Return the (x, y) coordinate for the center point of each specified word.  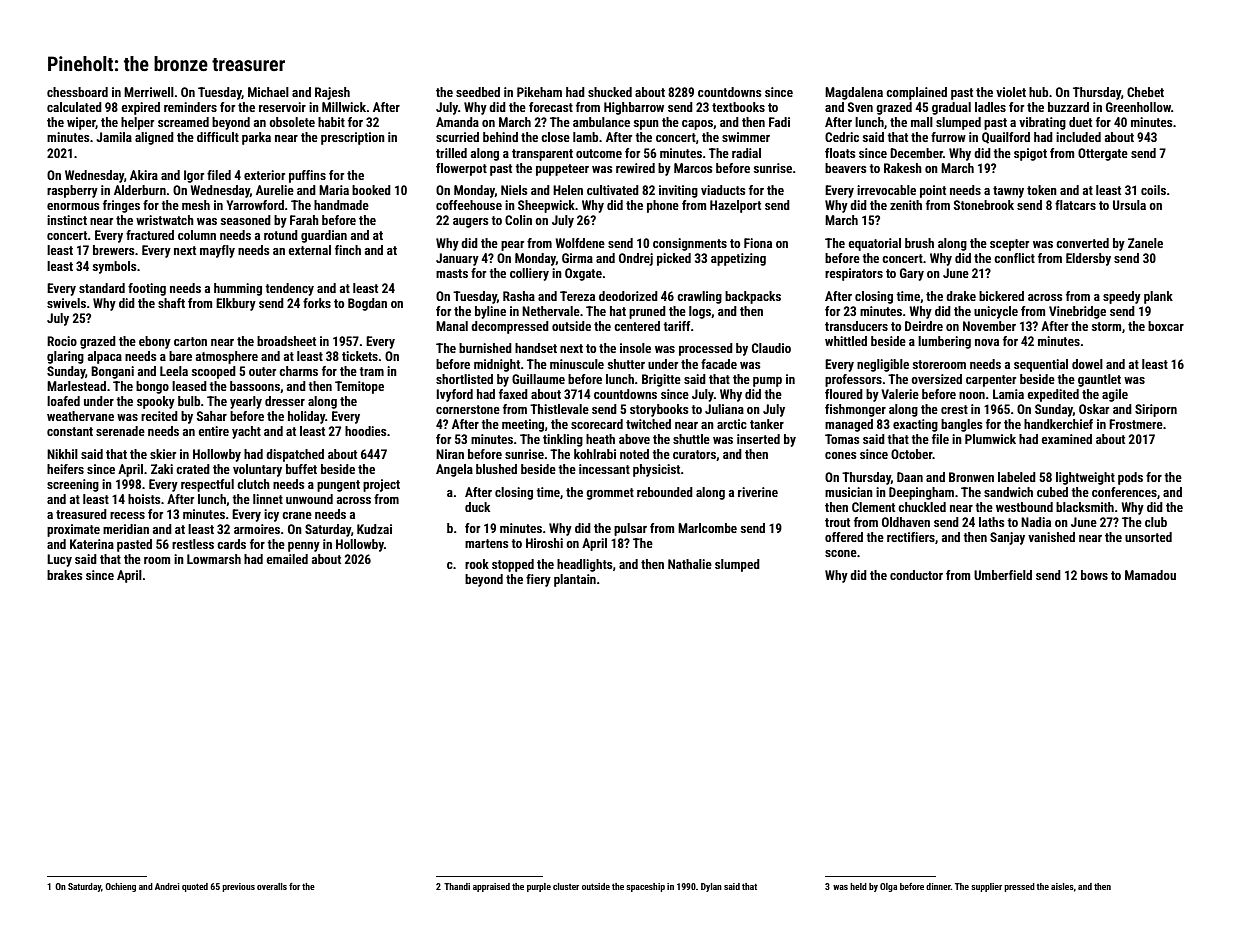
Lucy (59, 560)
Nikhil (62, 454)
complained (916, 93)
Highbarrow (634, 108)
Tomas (842, 439)
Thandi (457, 886)
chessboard (77, 92)
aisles (1062, 886)
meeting (523, 425)
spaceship (645, 887)
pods (1130, 478)
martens (486, 543)
